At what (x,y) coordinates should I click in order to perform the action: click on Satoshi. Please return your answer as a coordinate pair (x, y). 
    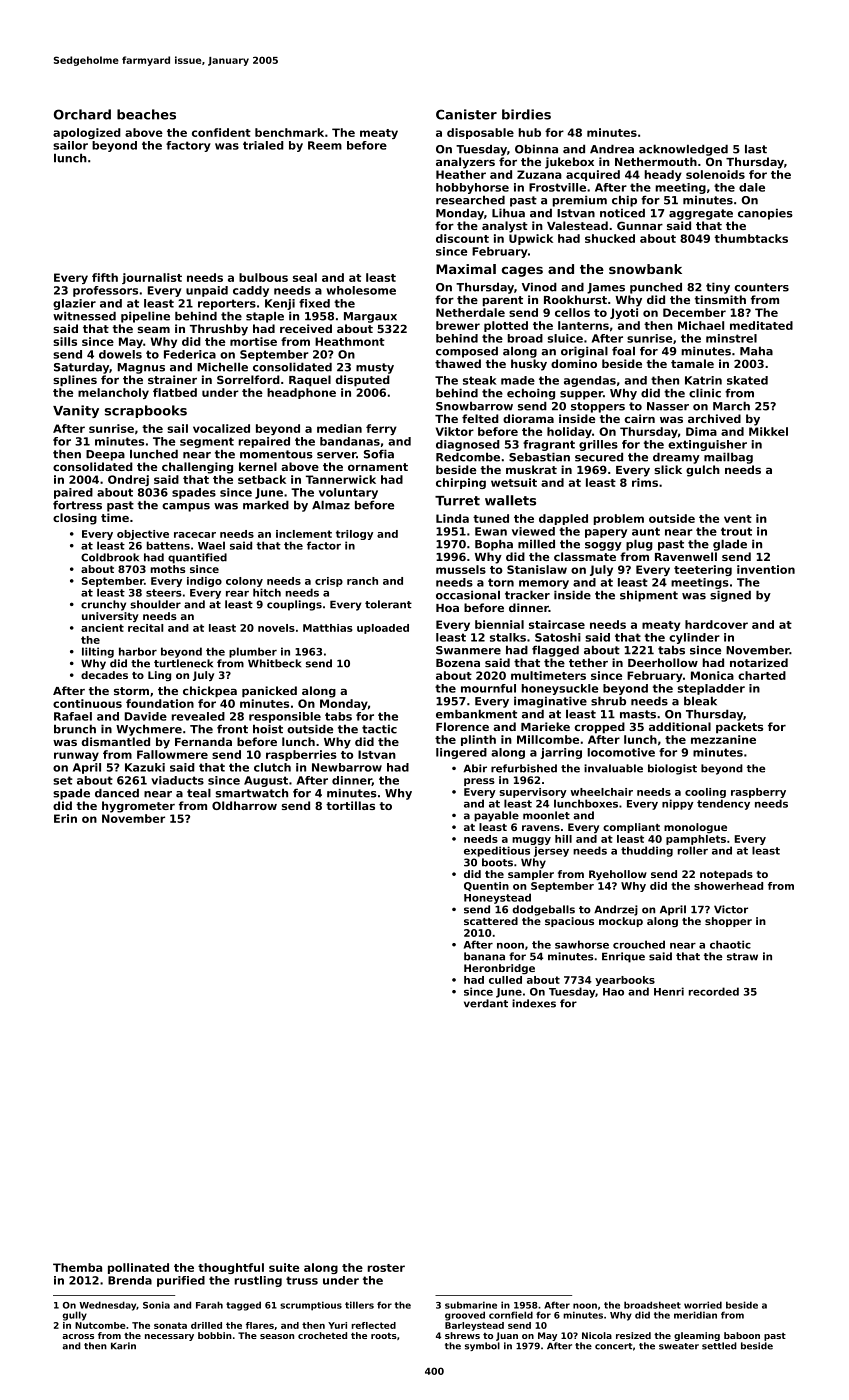
    Looking at the image, I should click on (558, 637).
